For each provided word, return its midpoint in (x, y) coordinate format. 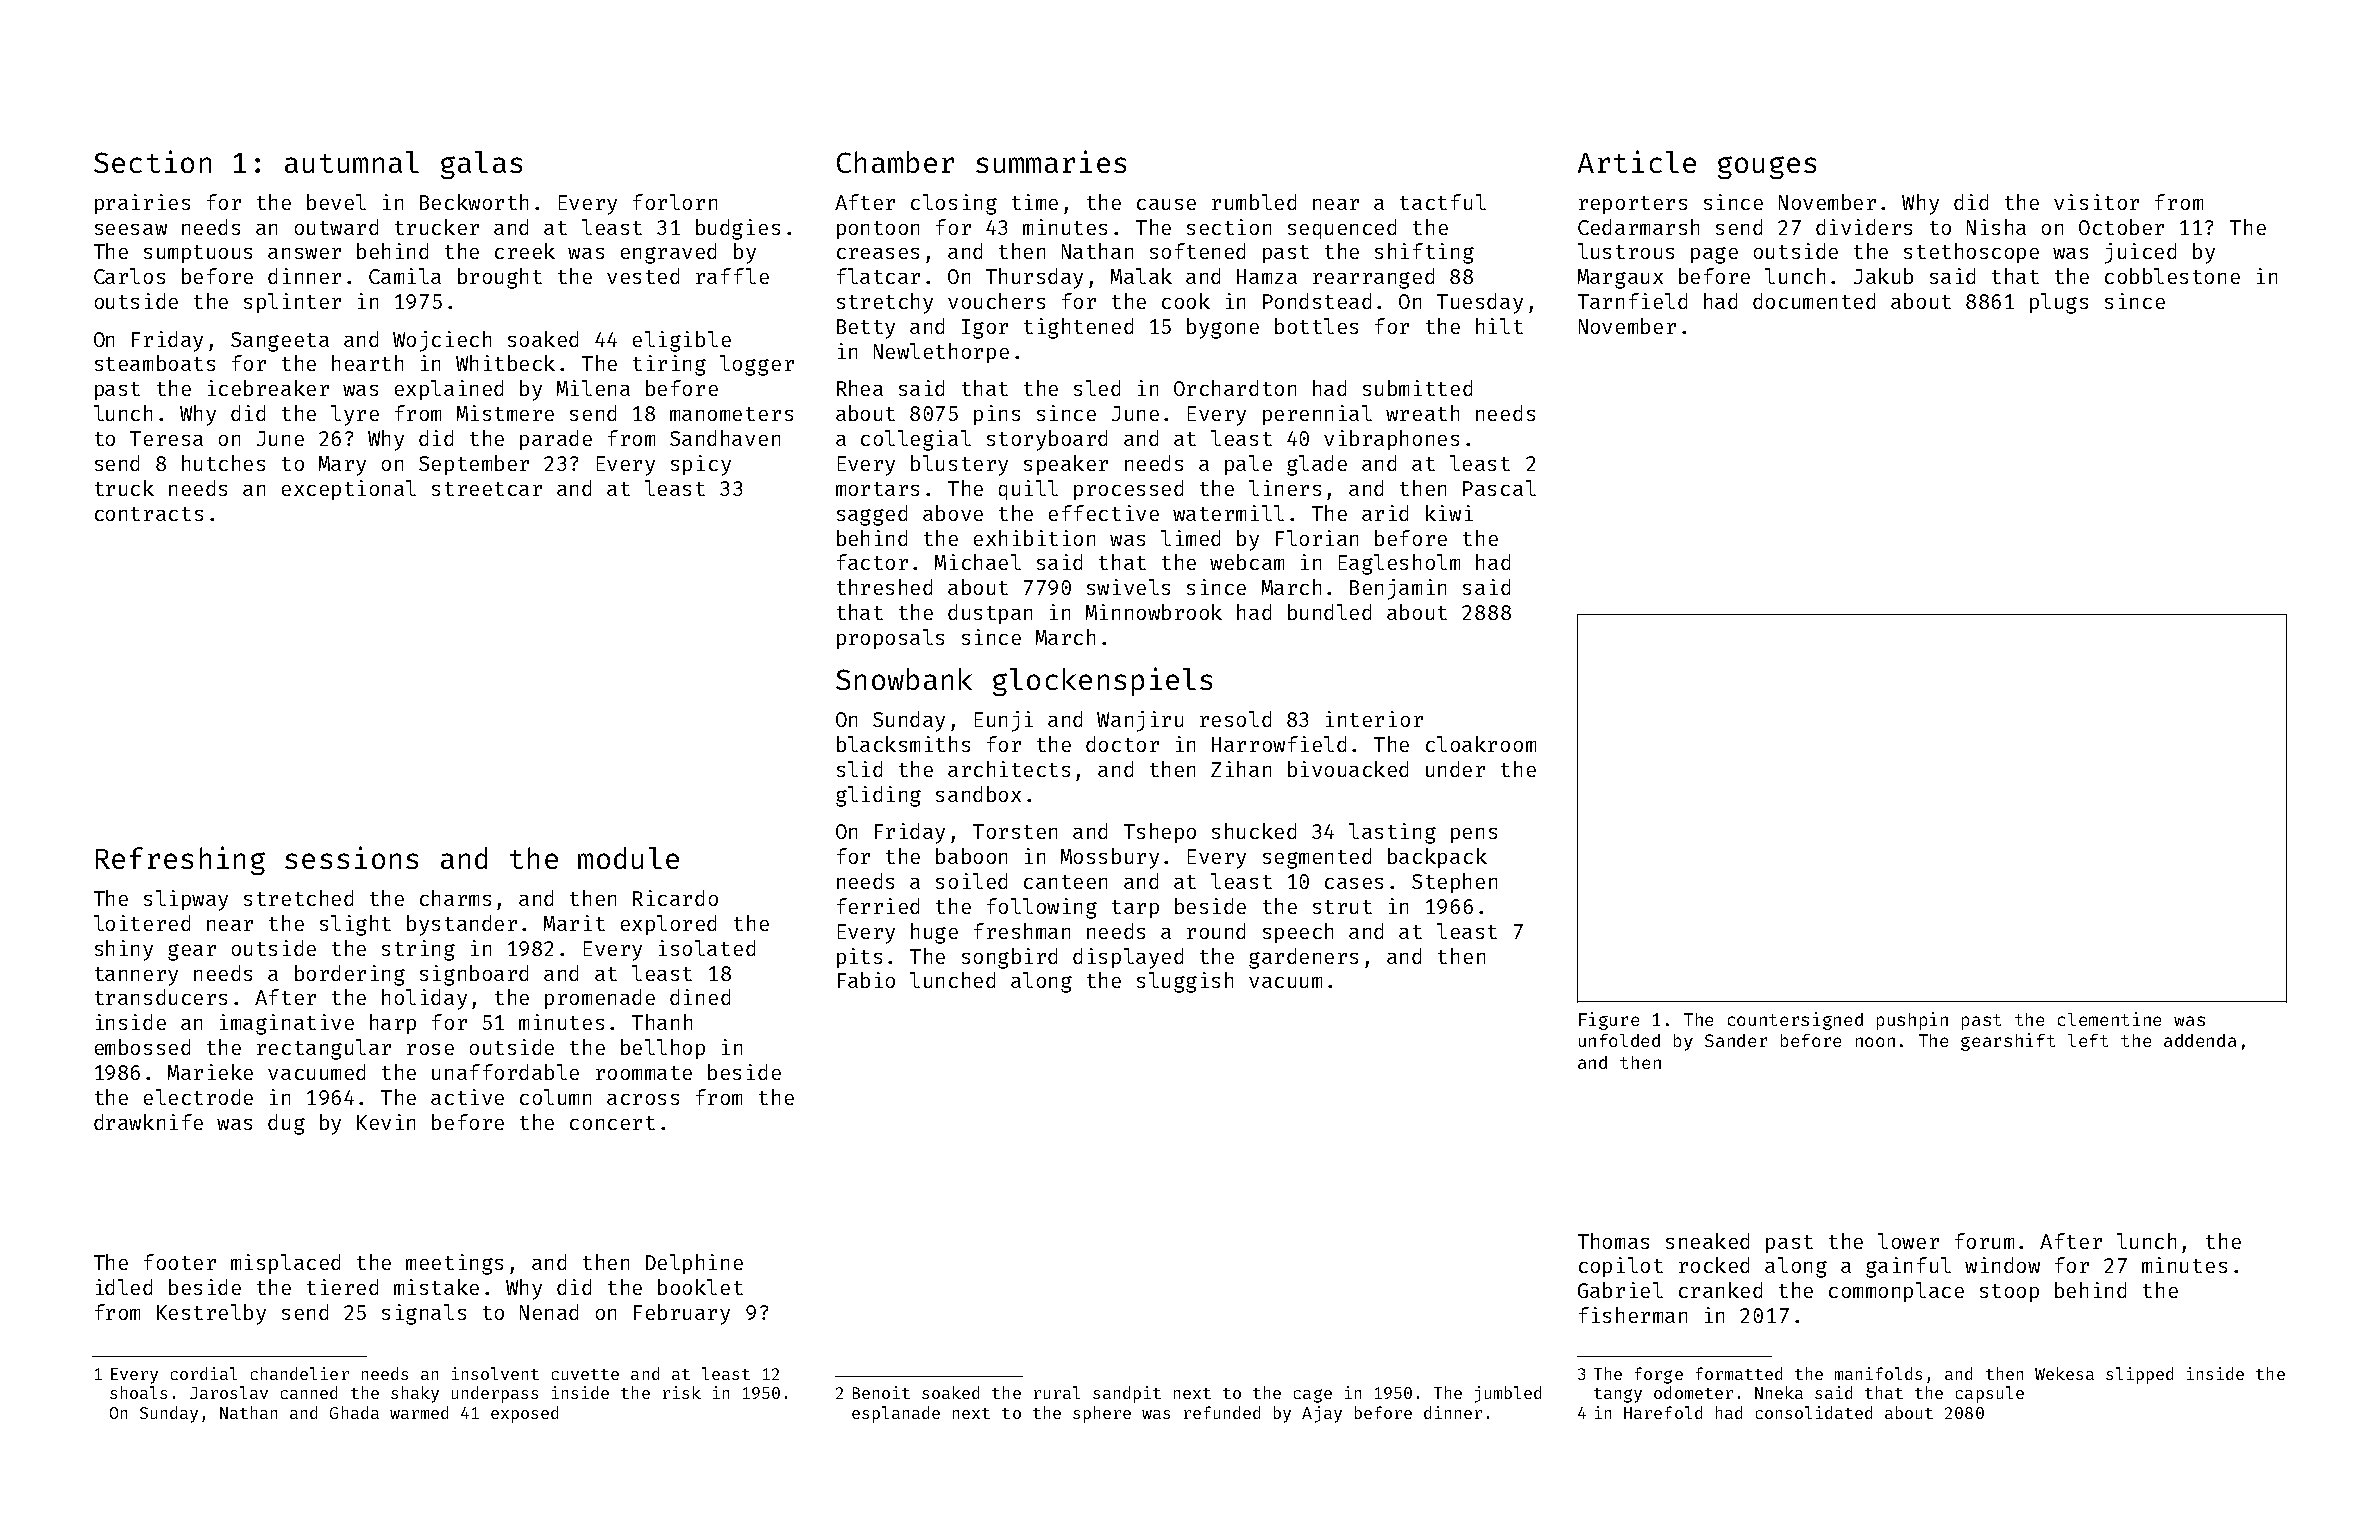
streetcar (487, 489)
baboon (971, 856)
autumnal (352, 162)
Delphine (694, 1264)
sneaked (1707, 1241)
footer (180, 1262)
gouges (1767, 167)
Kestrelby (211, 1314)
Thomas (1613, 1241)
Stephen (1454, 883)
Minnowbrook (1154, 612)
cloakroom (1481, 744)
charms (455, 898)
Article (1637, 161)
